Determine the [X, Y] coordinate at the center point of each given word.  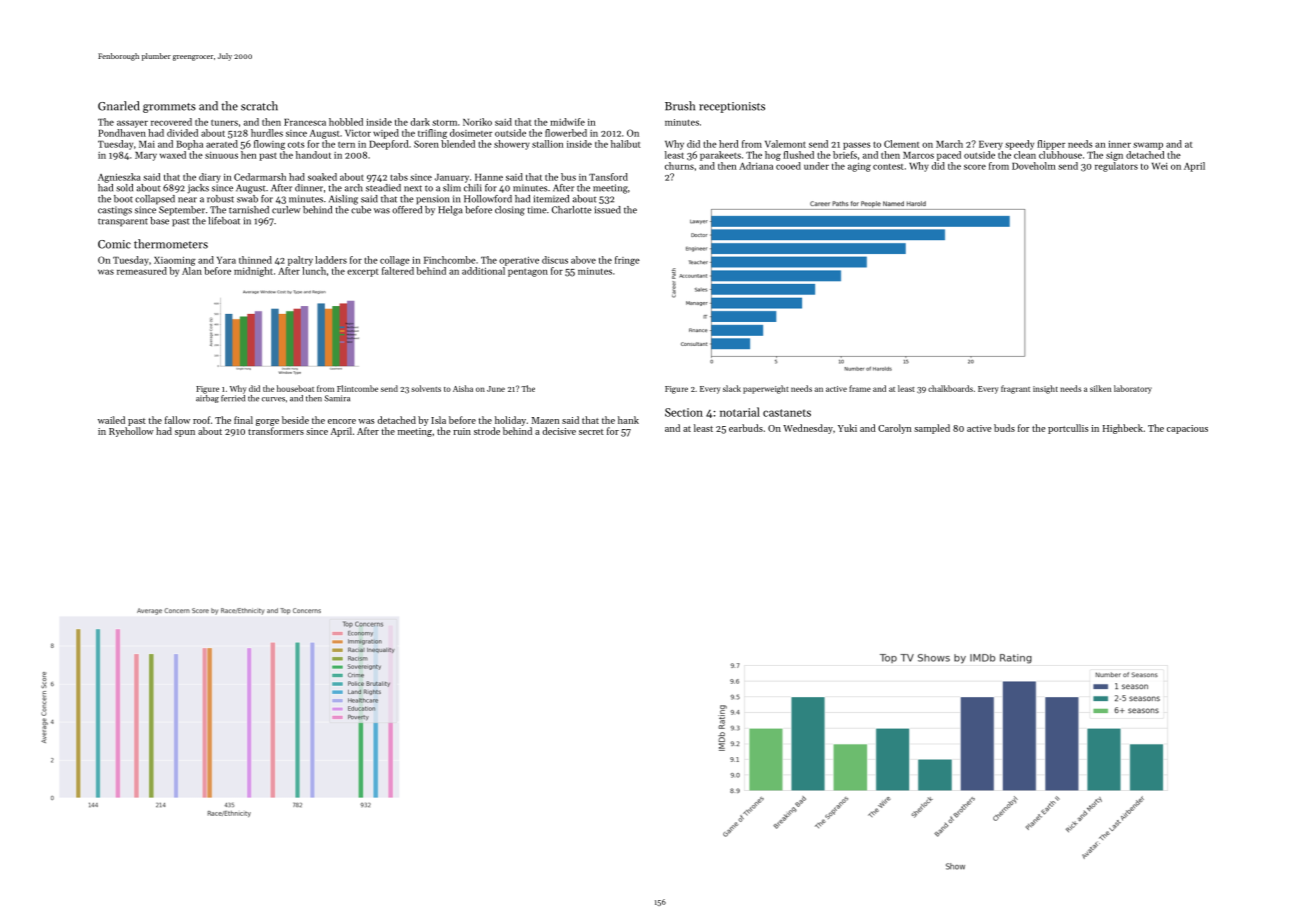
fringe [627, 261]
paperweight [766, 389]
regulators [1116, 167]
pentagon [528, 273]
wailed [111, 420]
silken [1100, 388]
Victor [358, 133]
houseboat [295, 388]
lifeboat [224, 221]
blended [458, 144]
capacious [1187, 429]
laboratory [1133, 389]
